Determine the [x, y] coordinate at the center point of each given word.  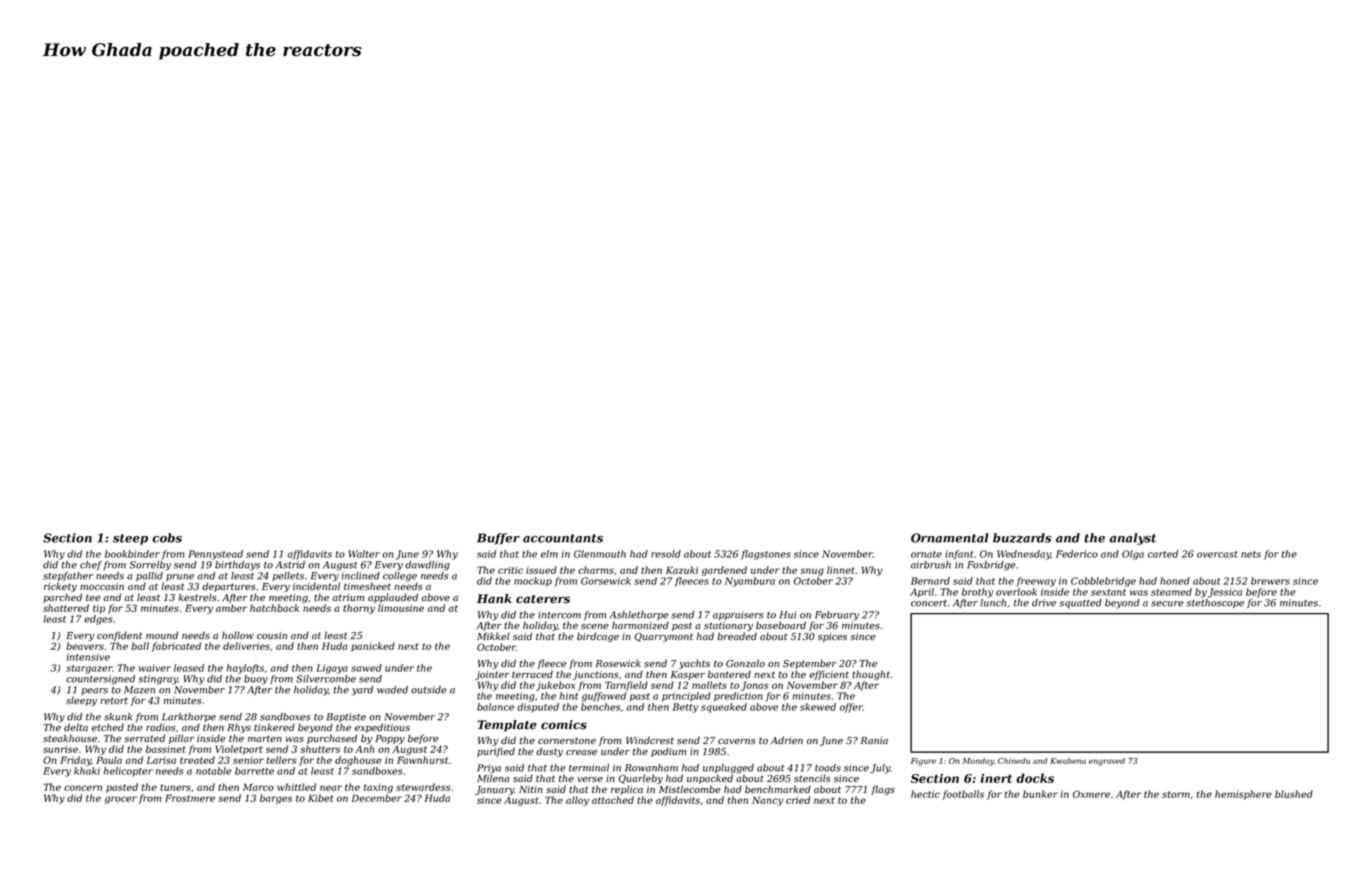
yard [362, 691]
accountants [563, 538]
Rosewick [618, 663]
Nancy [767, 801]
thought [871, 675]
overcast [1217, 554]
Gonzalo [745, 664]
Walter [364, 554]
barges [276, 799]
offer [851, 708]
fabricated [176, 647]
